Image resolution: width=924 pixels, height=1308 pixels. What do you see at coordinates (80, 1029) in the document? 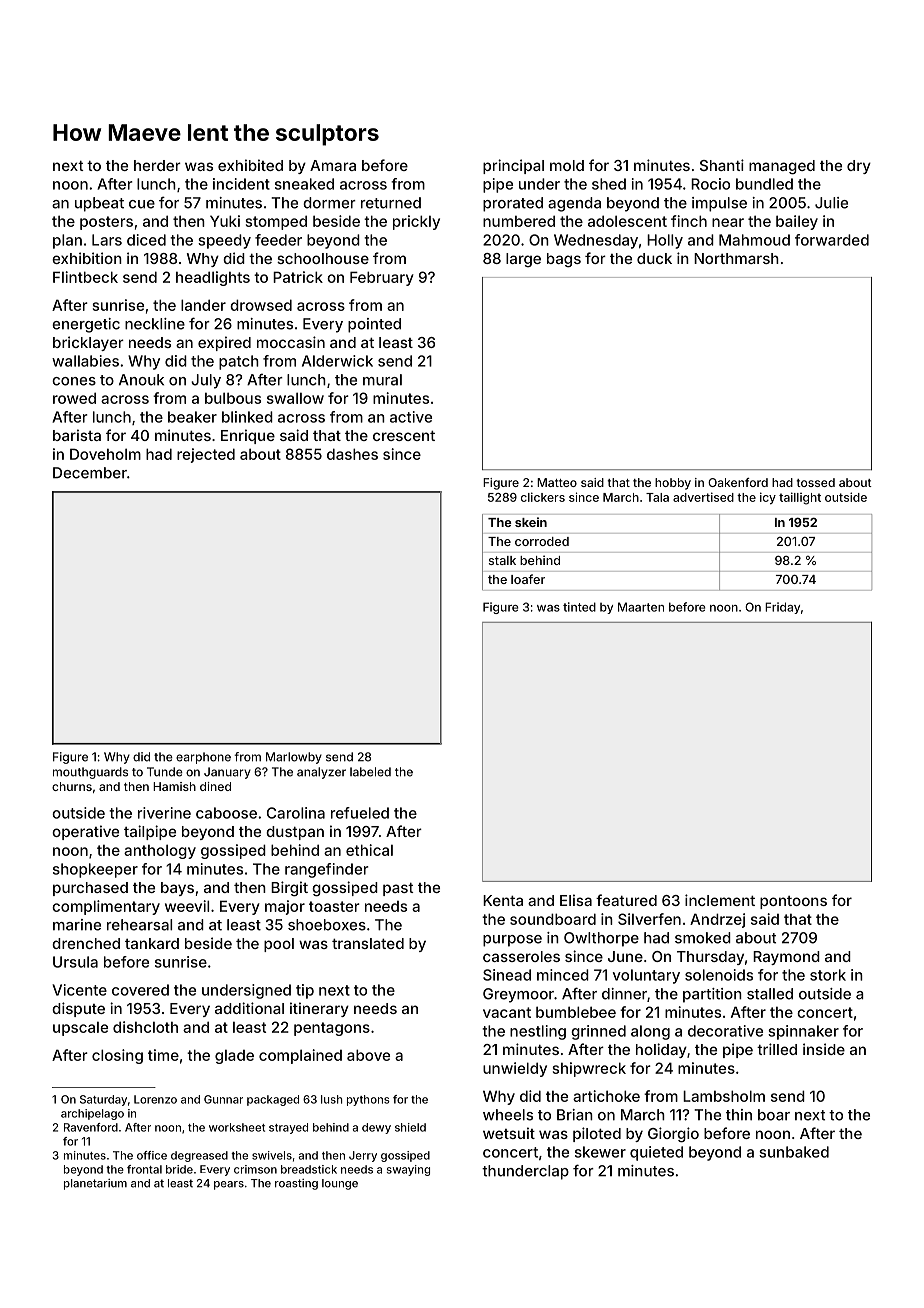
I see `upscale` at bounding box center [80, 1029].
